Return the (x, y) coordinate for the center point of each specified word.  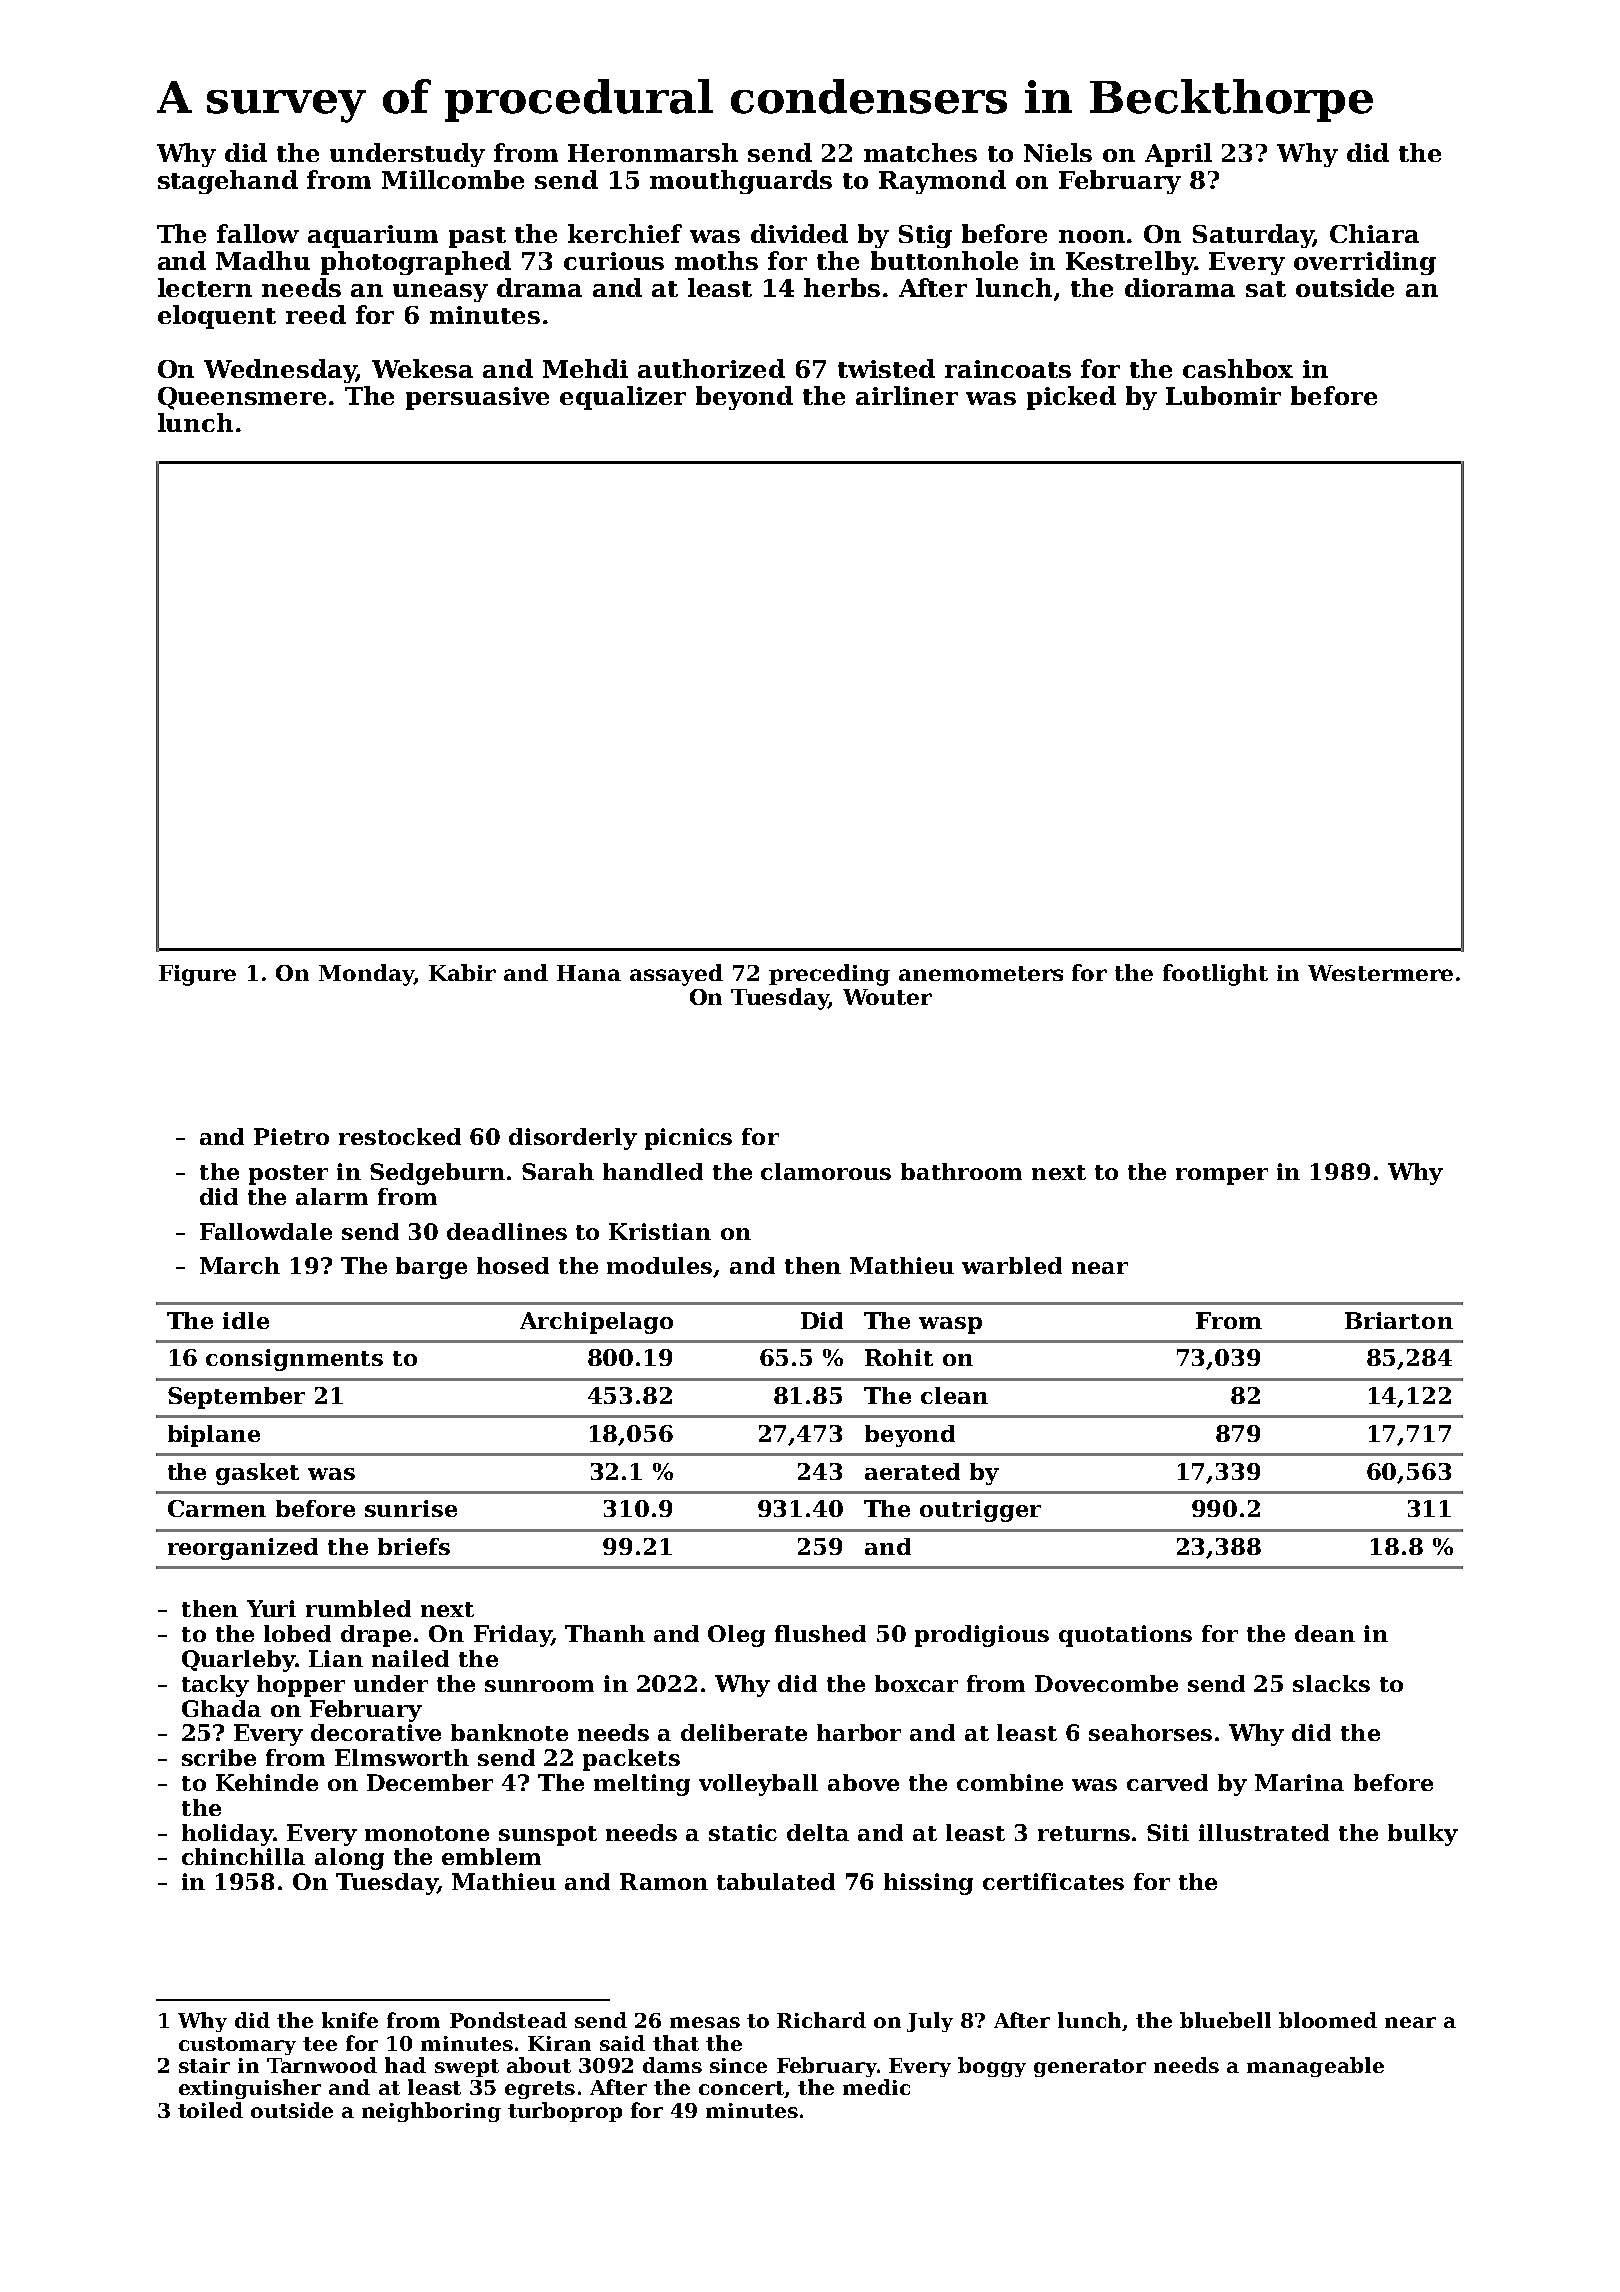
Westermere (1380, 973)
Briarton (1399, 1320)
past (477, 237)
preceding (829, 975)
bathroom (961, 1171)
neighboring (431, 2112)
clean (954, 1395)
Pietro (291, 1136)
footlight (1215, 975)
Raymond (942, 182)
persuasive (477, 398)
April (1178, 155)
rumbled (358, 1608)
